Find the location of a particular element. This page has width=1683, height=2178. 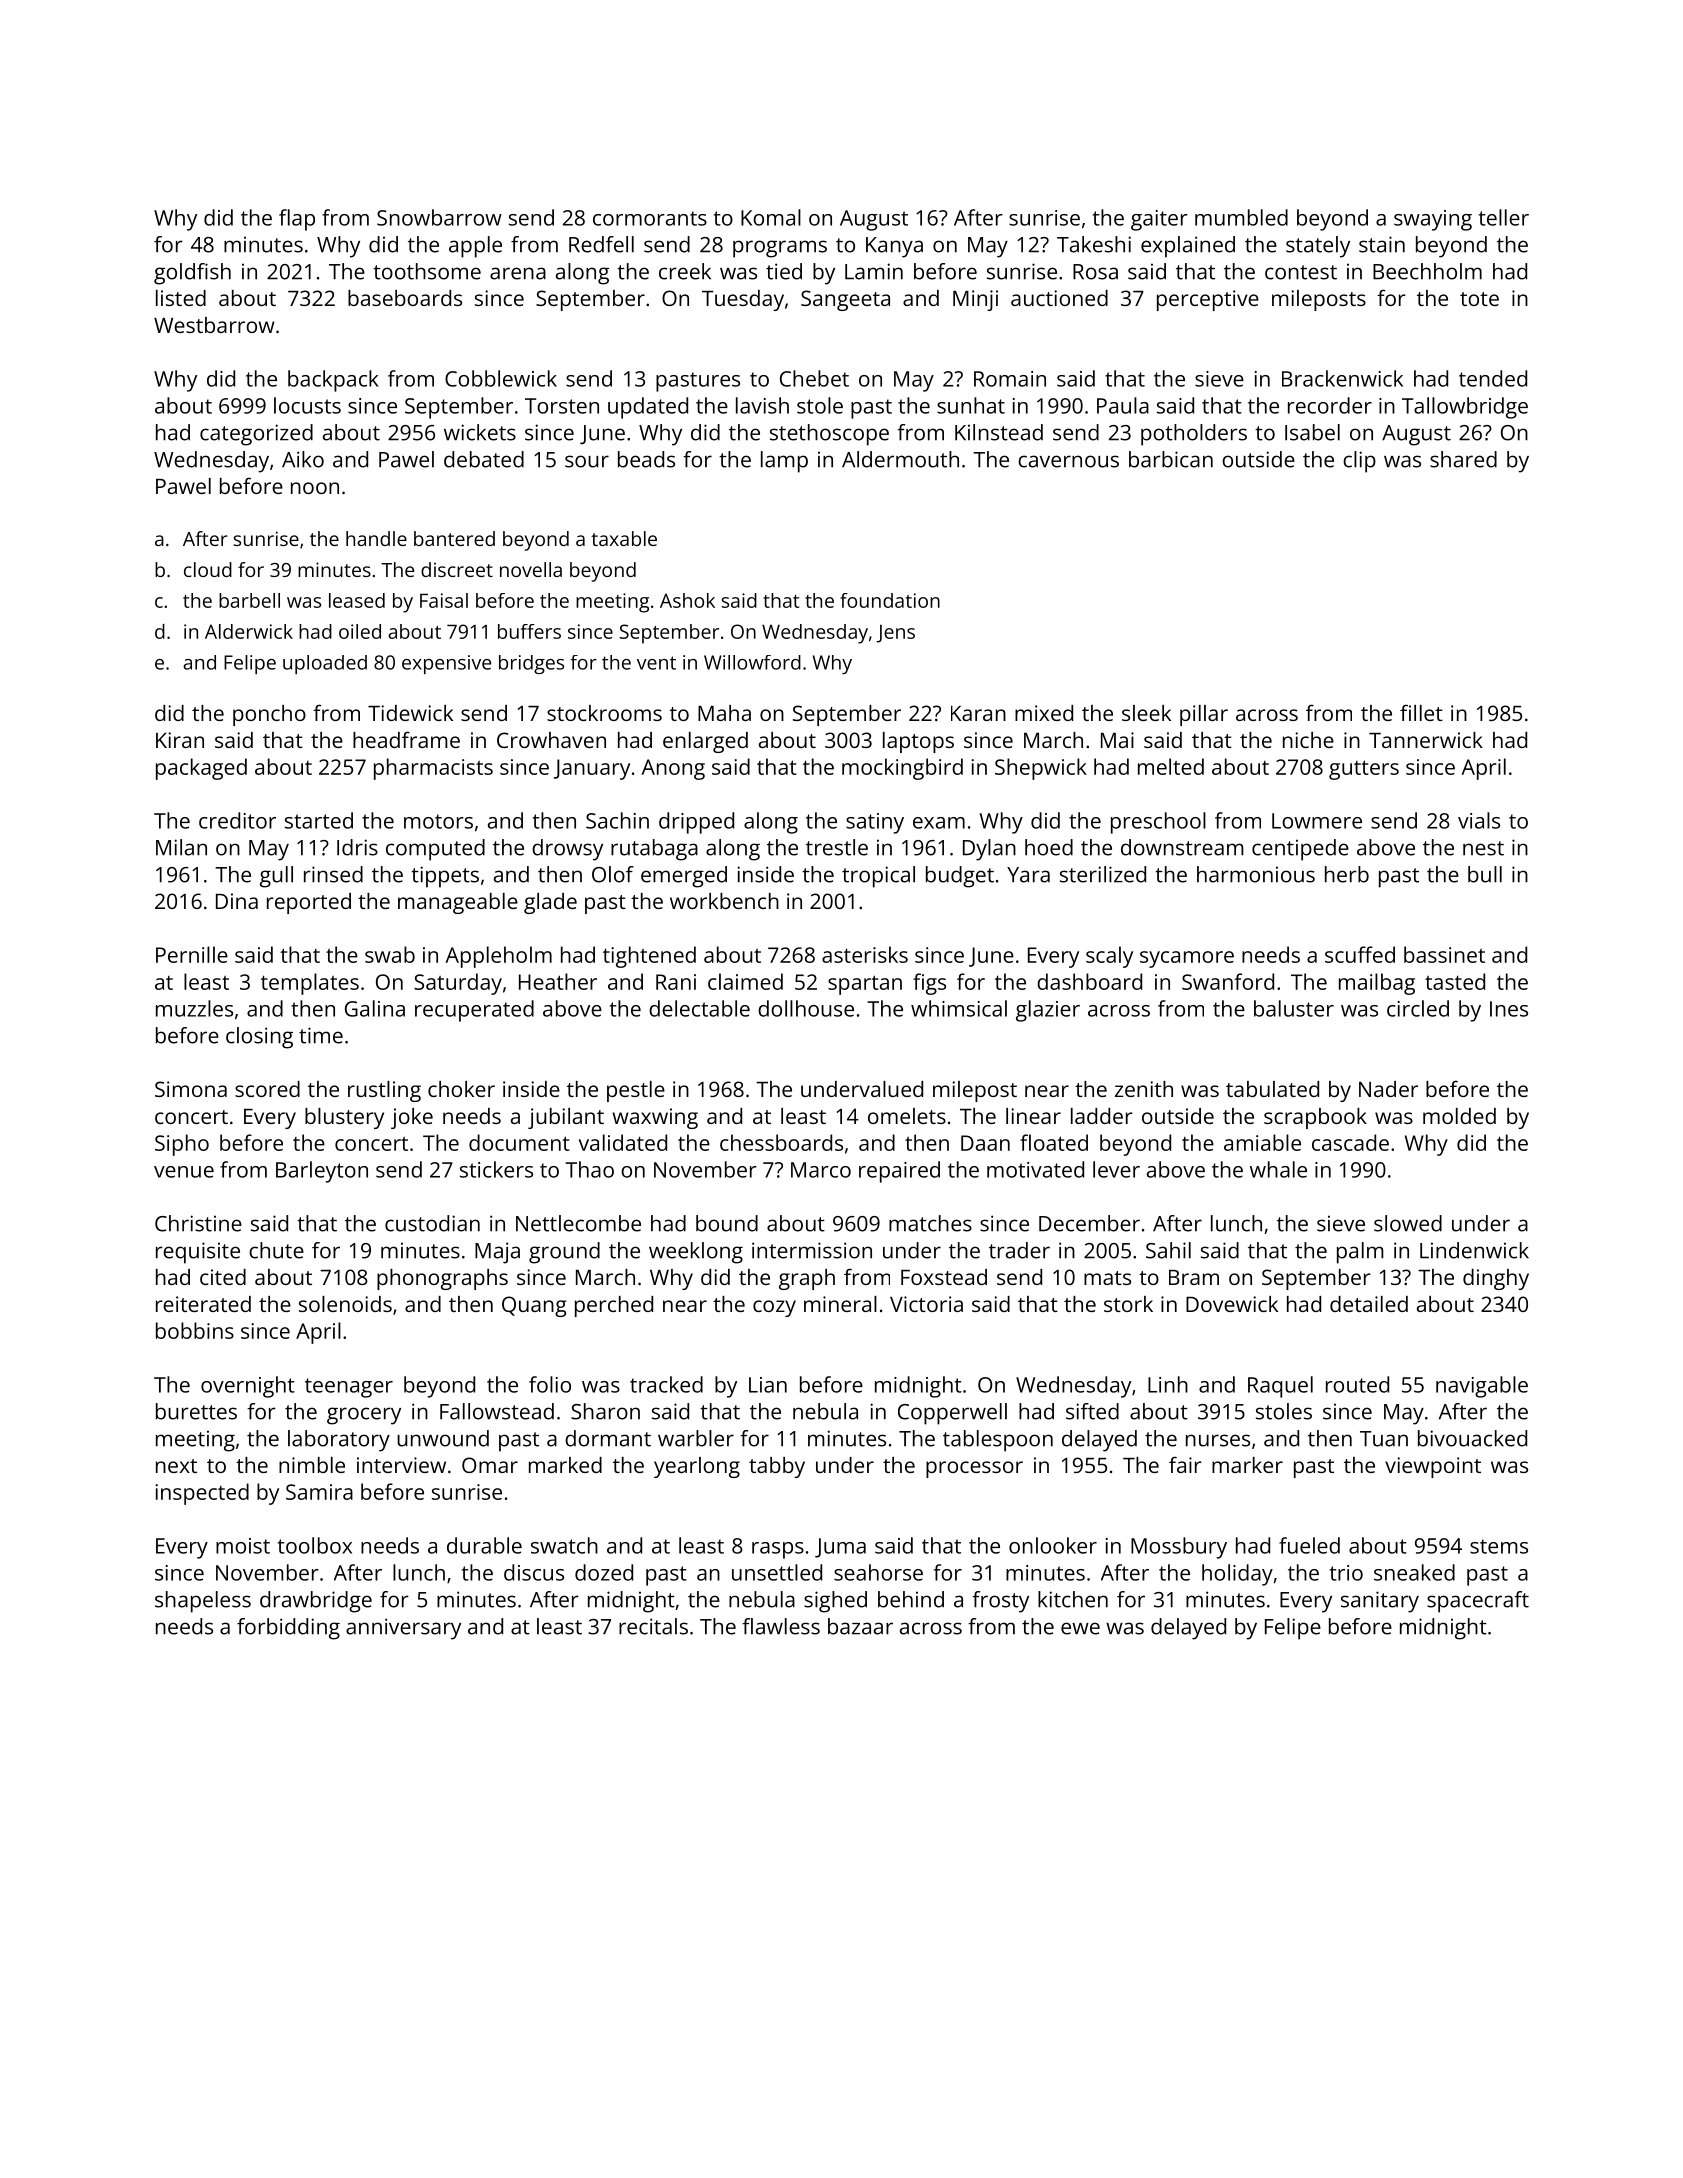

palm is located at coordinates (1360, 1253).
